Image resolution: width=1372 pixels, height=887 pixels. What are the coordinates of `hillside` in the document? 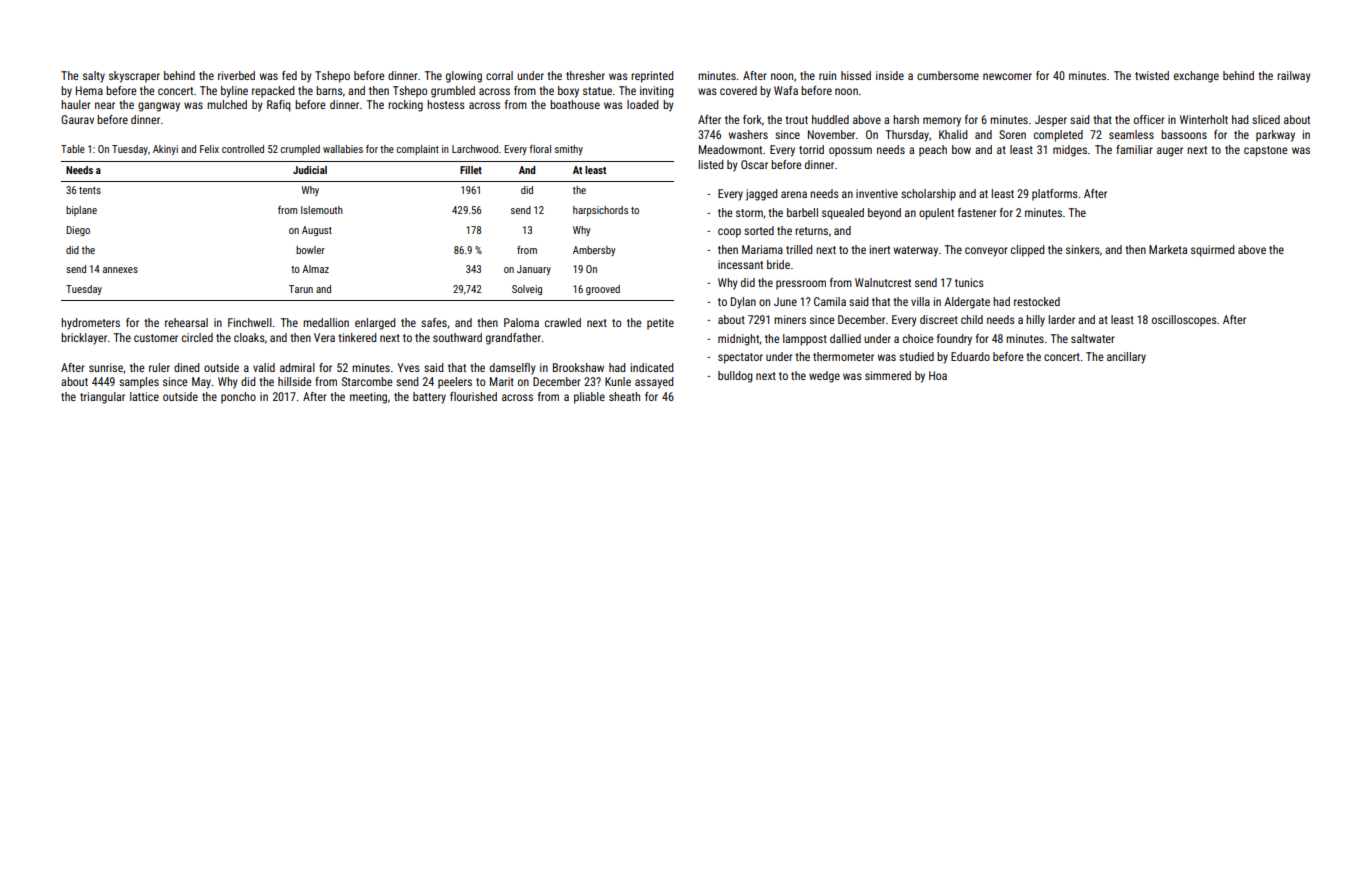 It's located at (295, 381).
